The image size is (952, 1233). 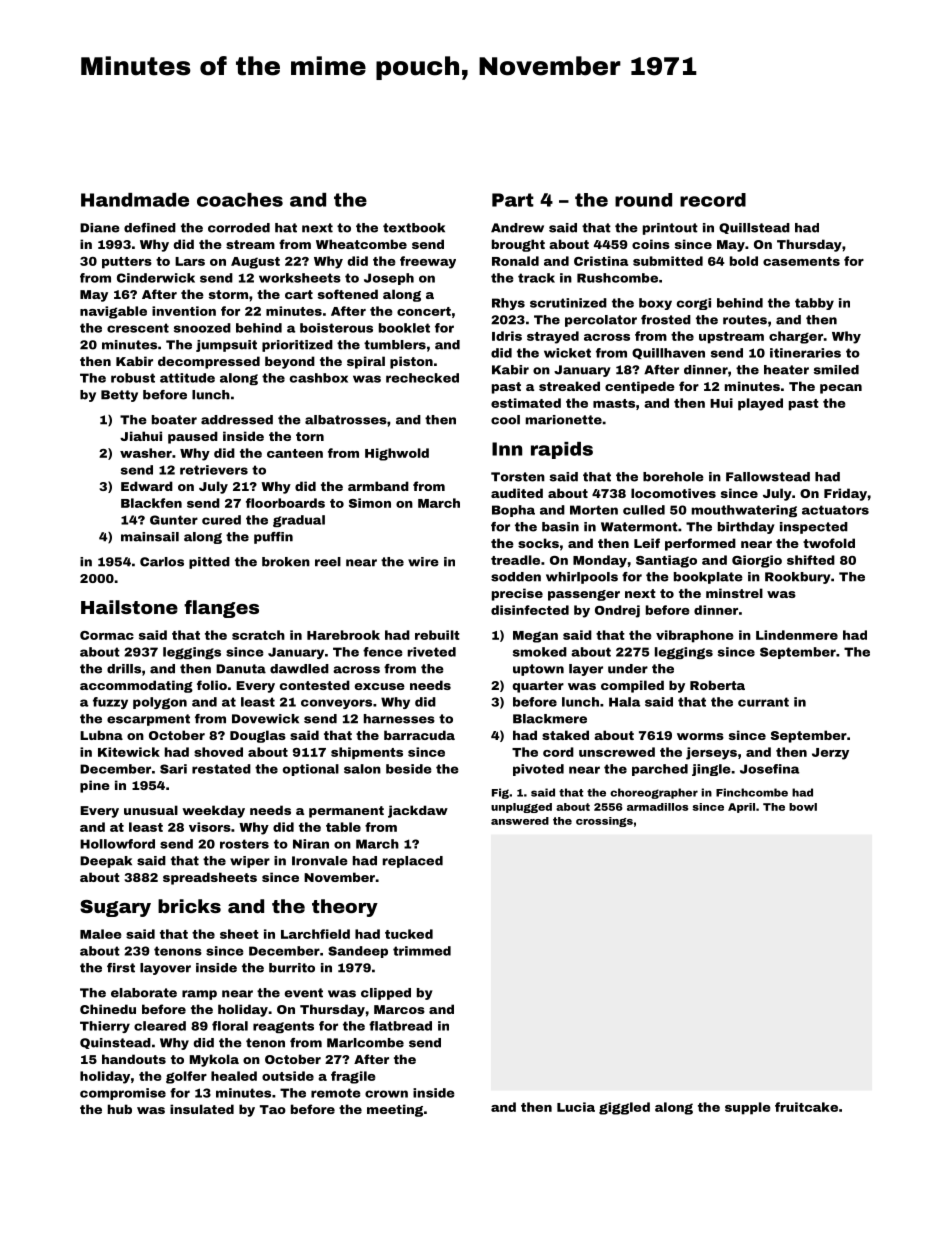 I want to click on bowl, so click(x=803, y=807).
